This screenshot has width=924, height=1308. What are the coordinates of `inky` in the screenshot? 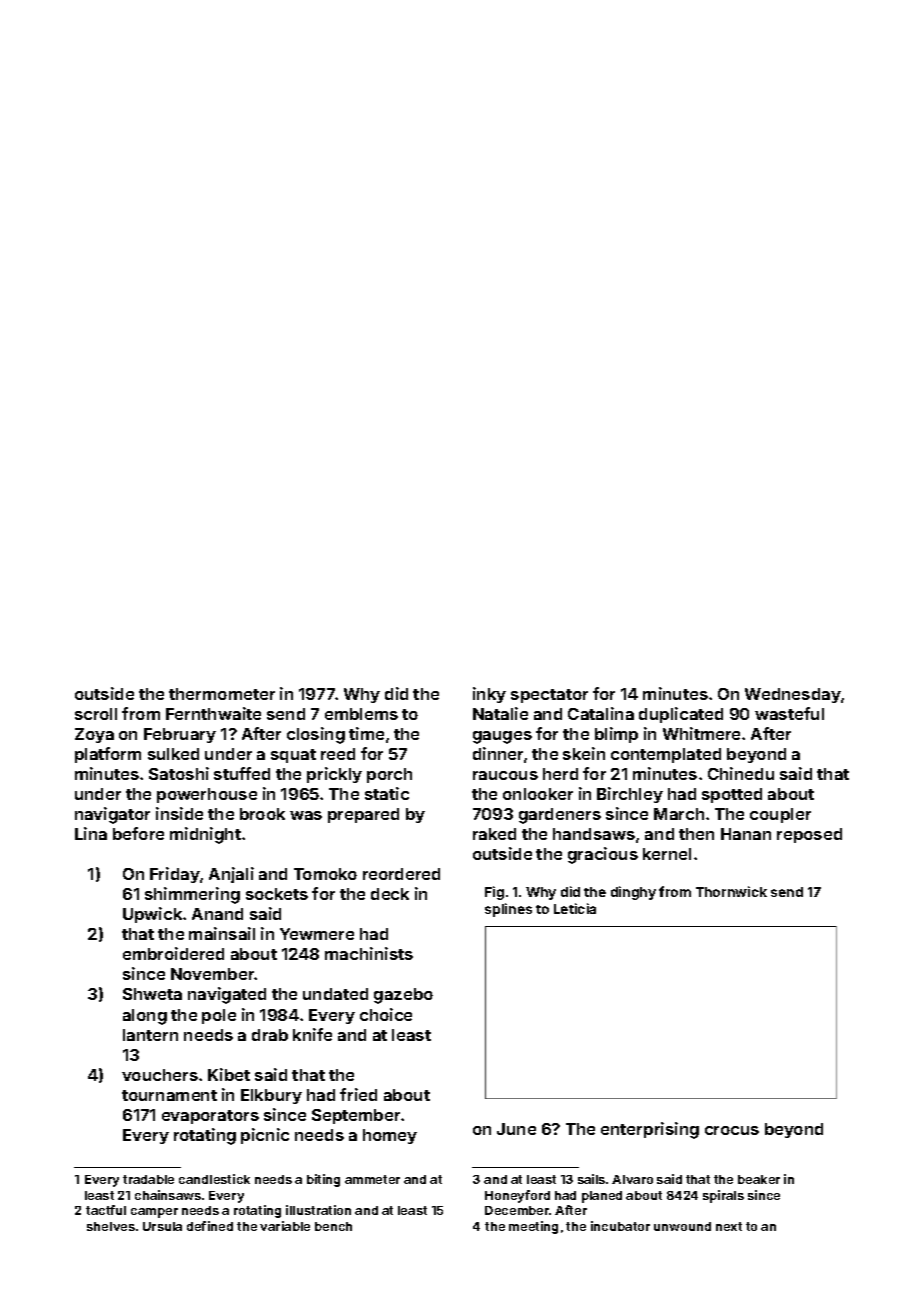 It's located at (489, 695).
